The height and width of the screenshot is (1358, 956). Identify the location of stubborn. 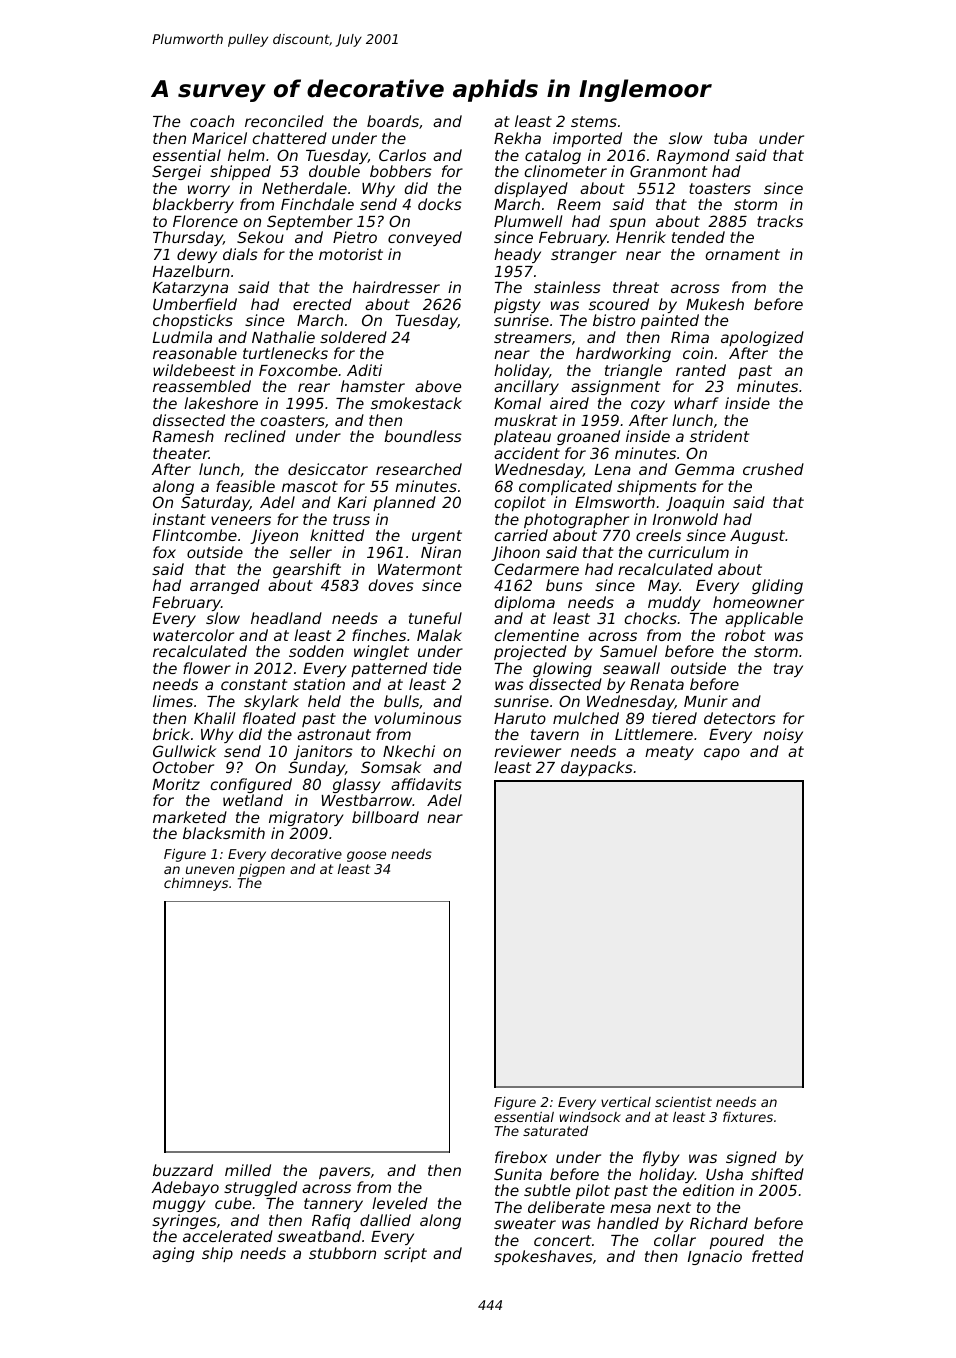
(342, 1253).
